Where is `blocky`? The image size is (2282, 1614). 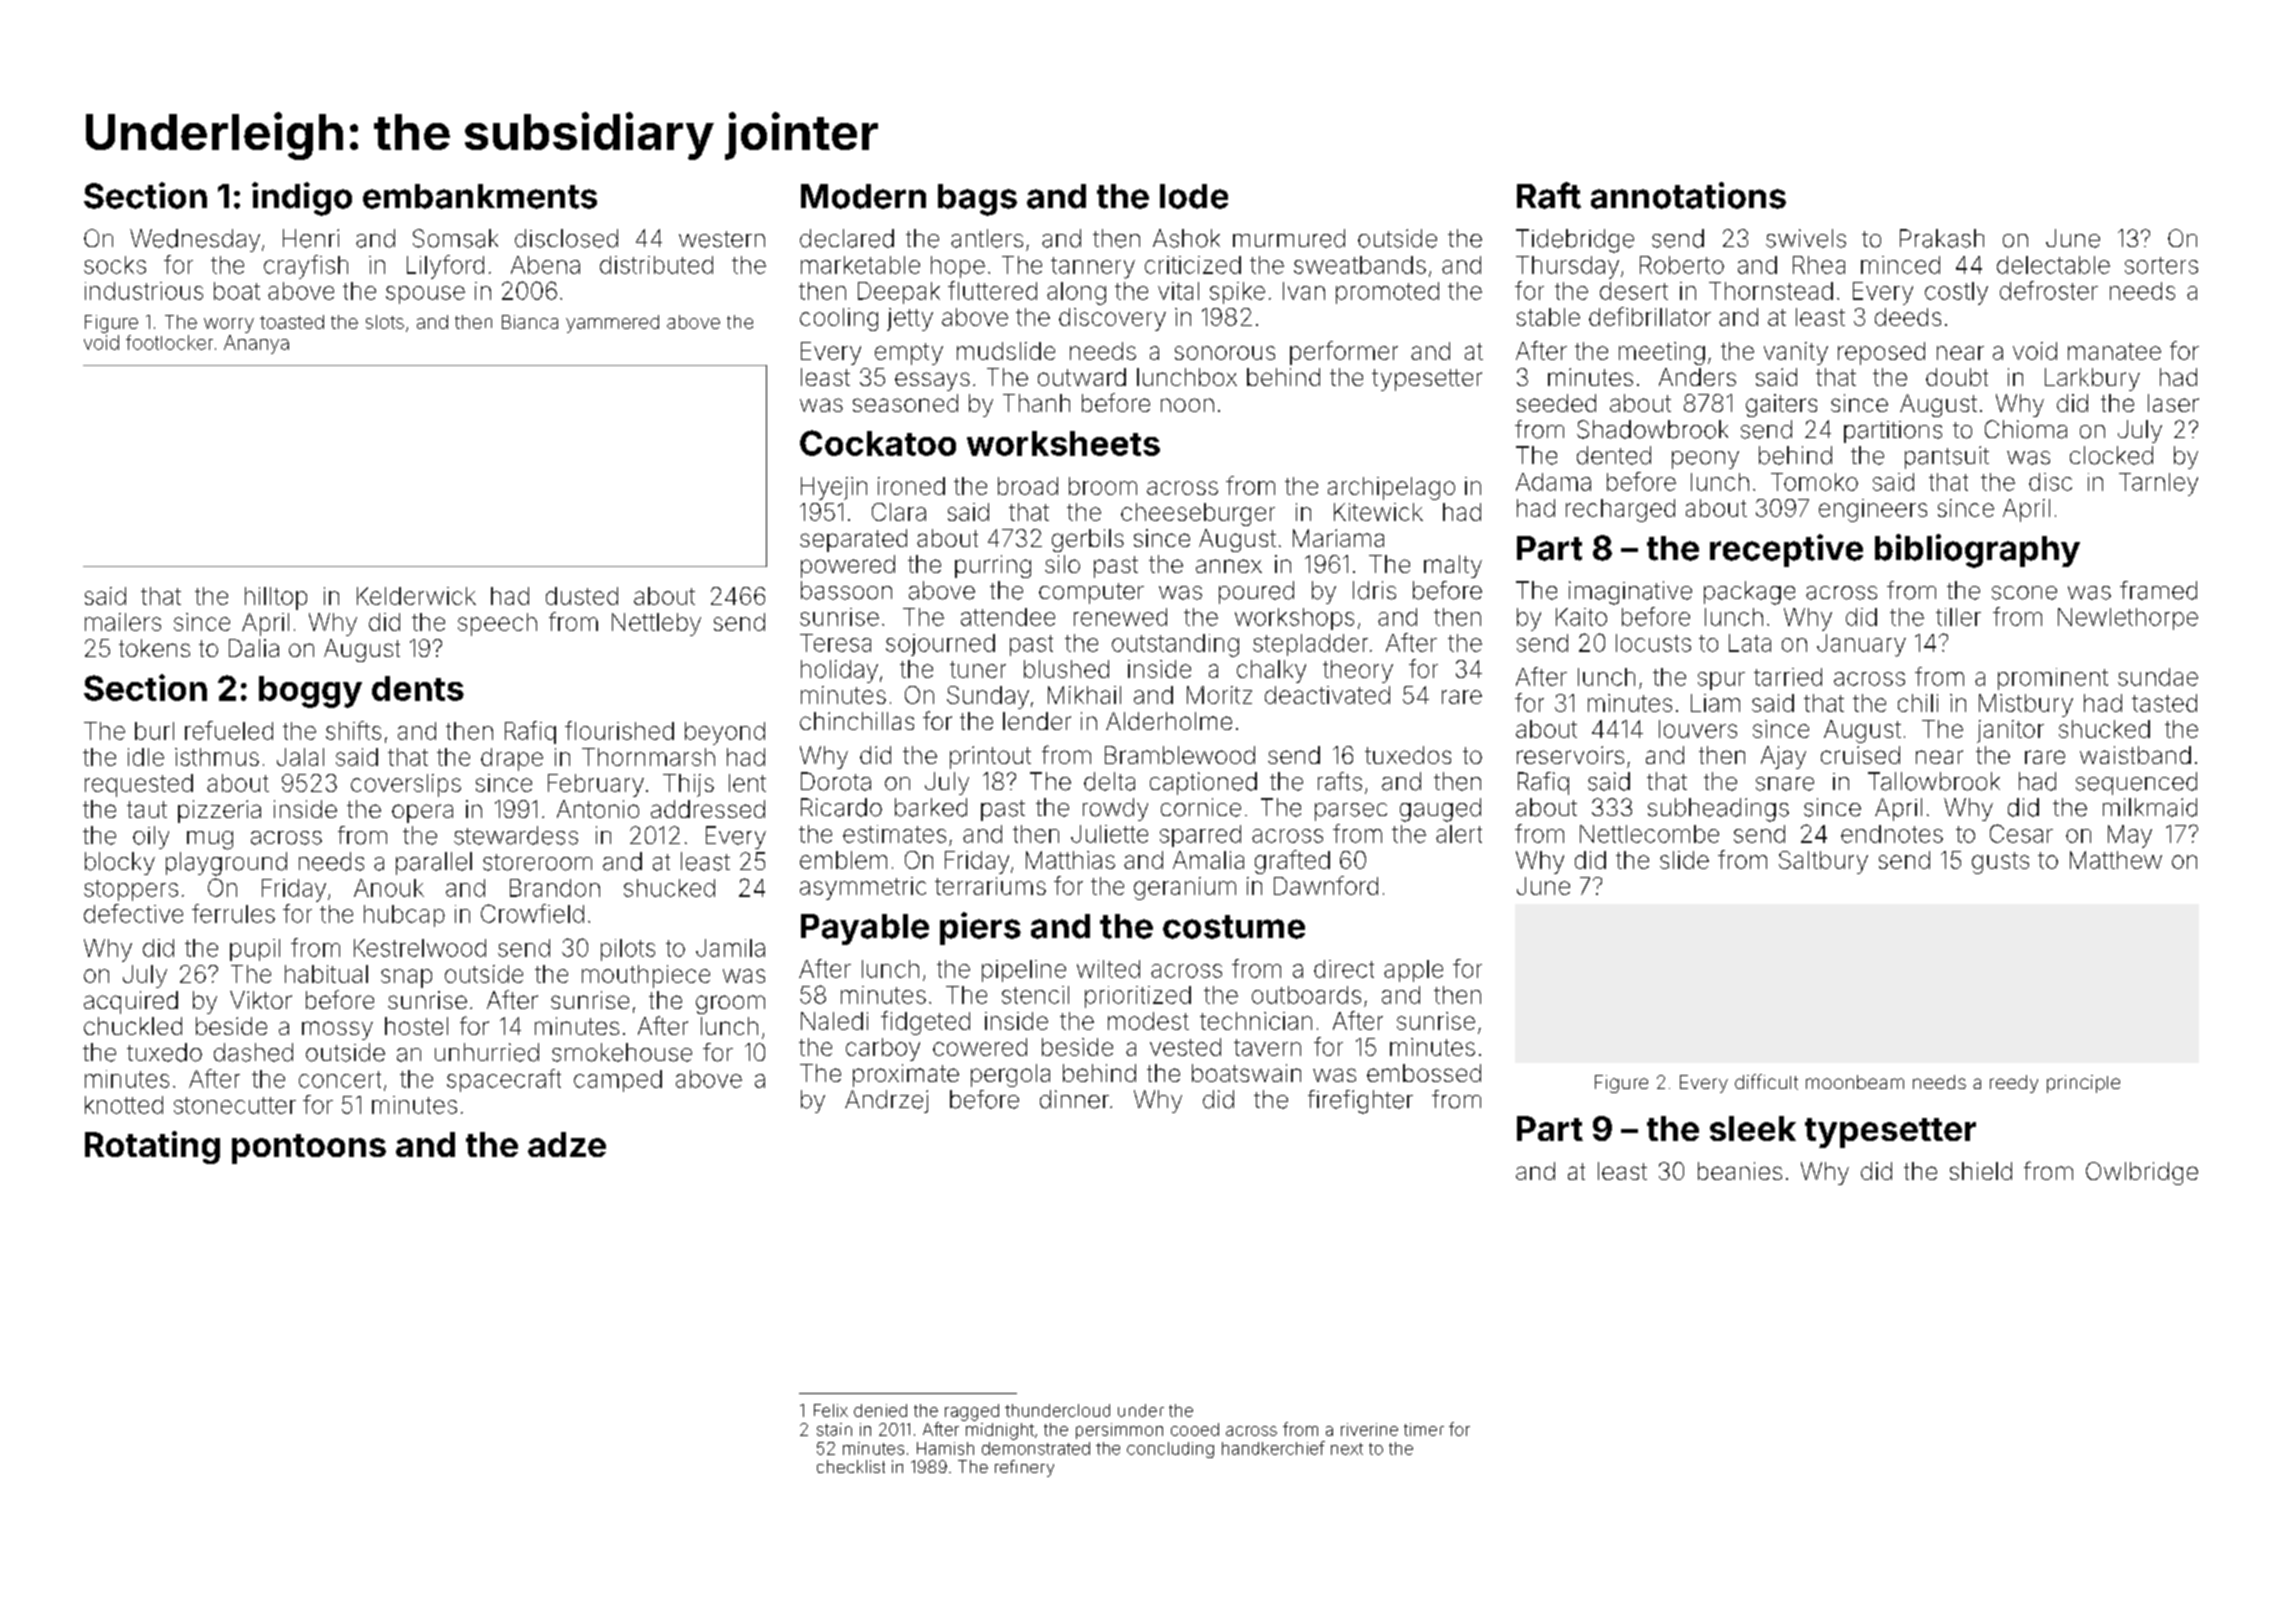
blocky is located at coordinates (120, 863).
